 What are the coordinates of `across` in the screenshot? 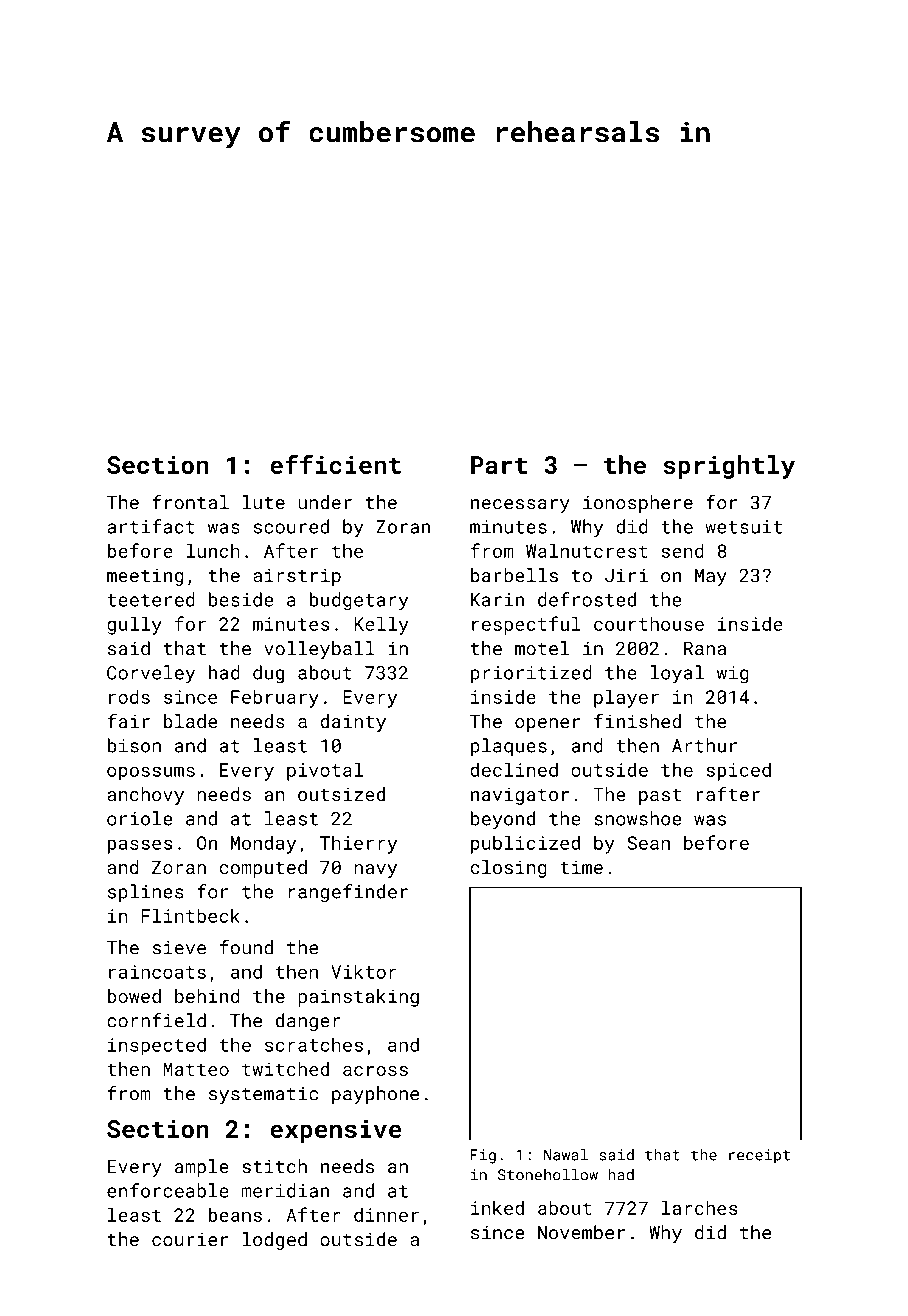 It's located at (375, 1071).
